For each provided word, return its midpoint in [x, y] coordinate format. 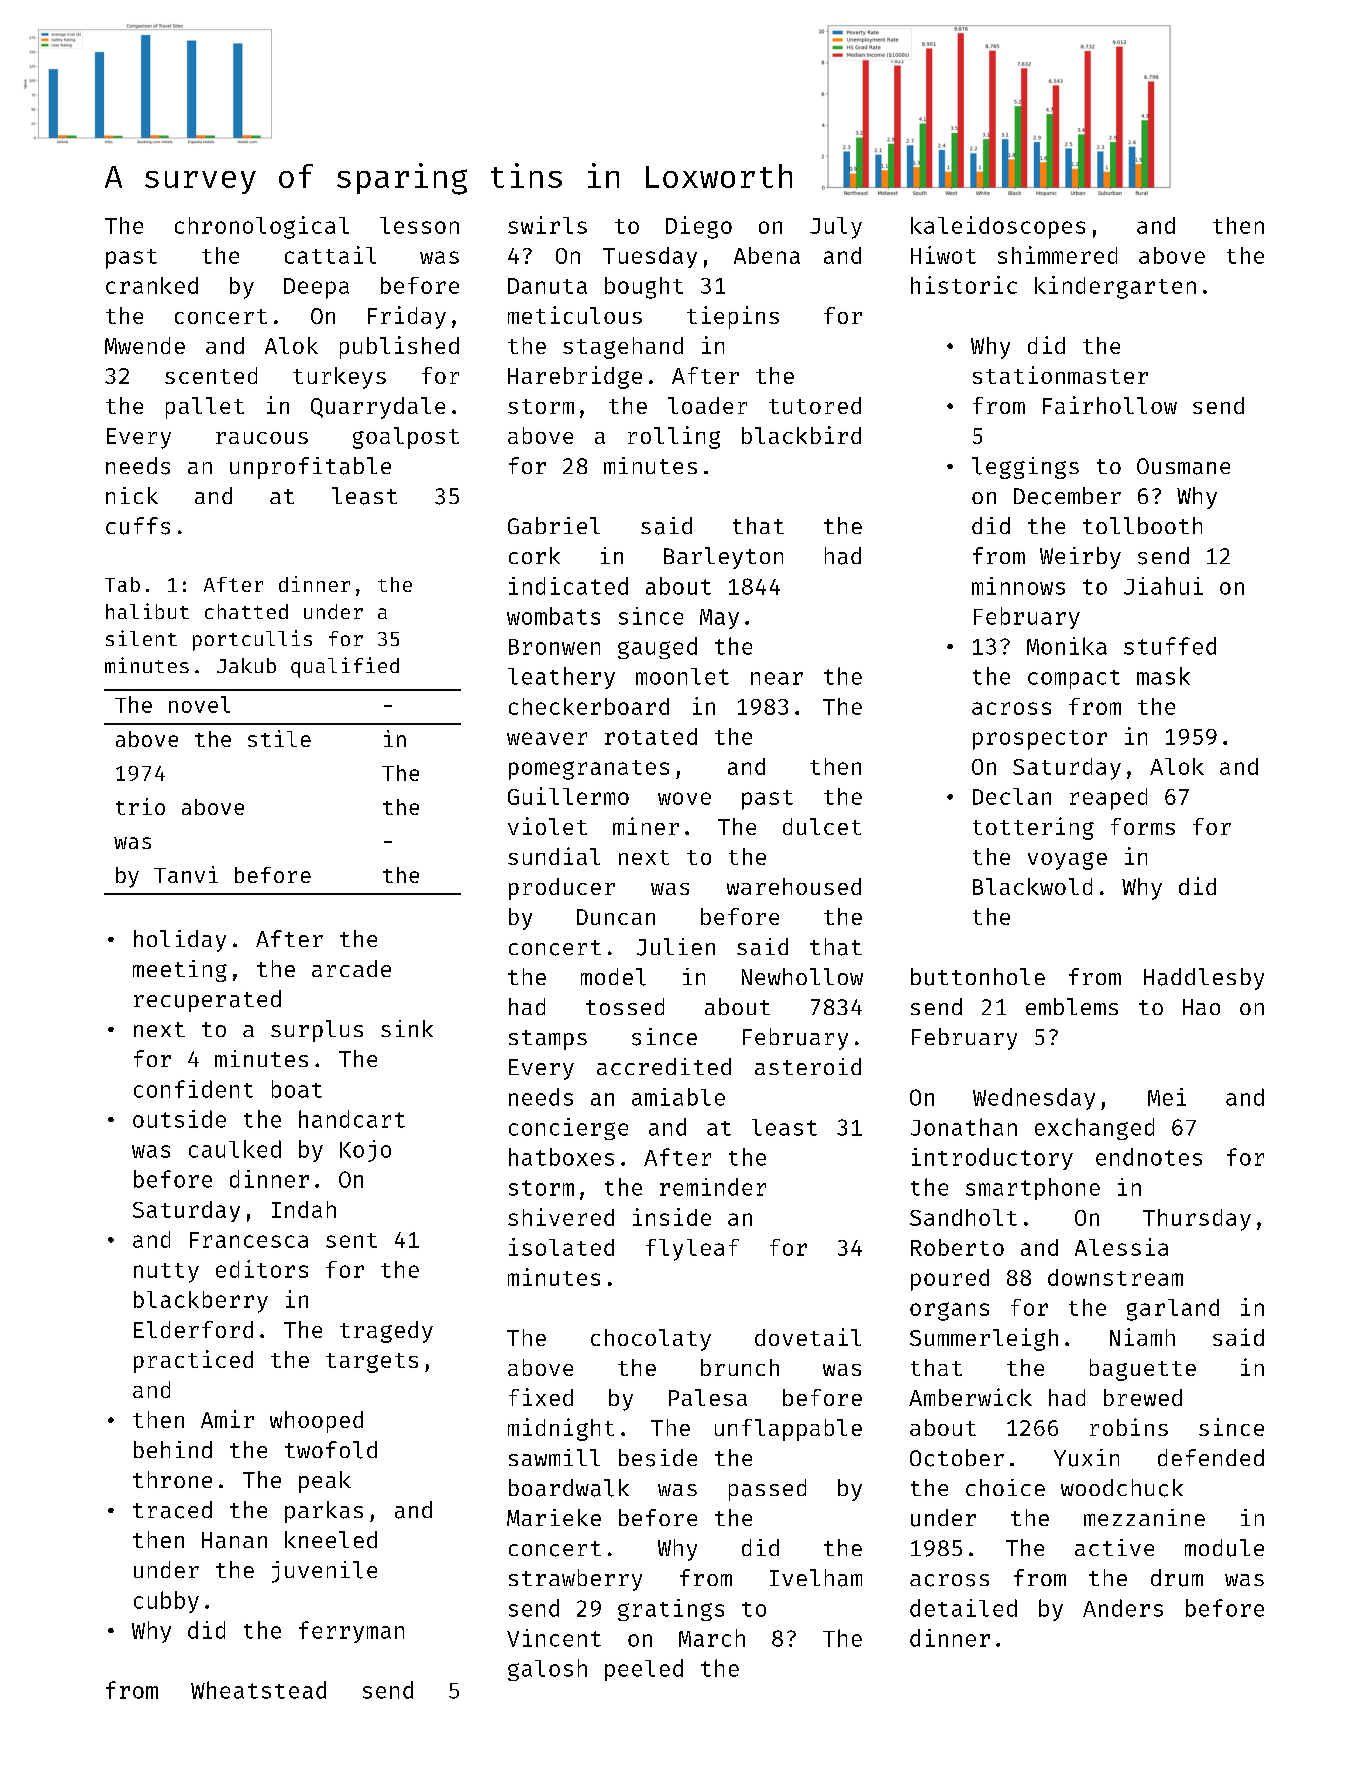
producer [562, 889]
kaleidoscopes [998, 227]
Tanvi [186, 874]
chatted [246, 611]
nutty [166, 1273]
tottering [1033, 828]
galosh [547, 1670]
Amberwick [970, 1397]
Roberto [957, 1247]
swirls [547, 225]
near [777, 678]
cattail [330, 255]
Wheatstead [258, 1690]
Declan [1012, 796]
